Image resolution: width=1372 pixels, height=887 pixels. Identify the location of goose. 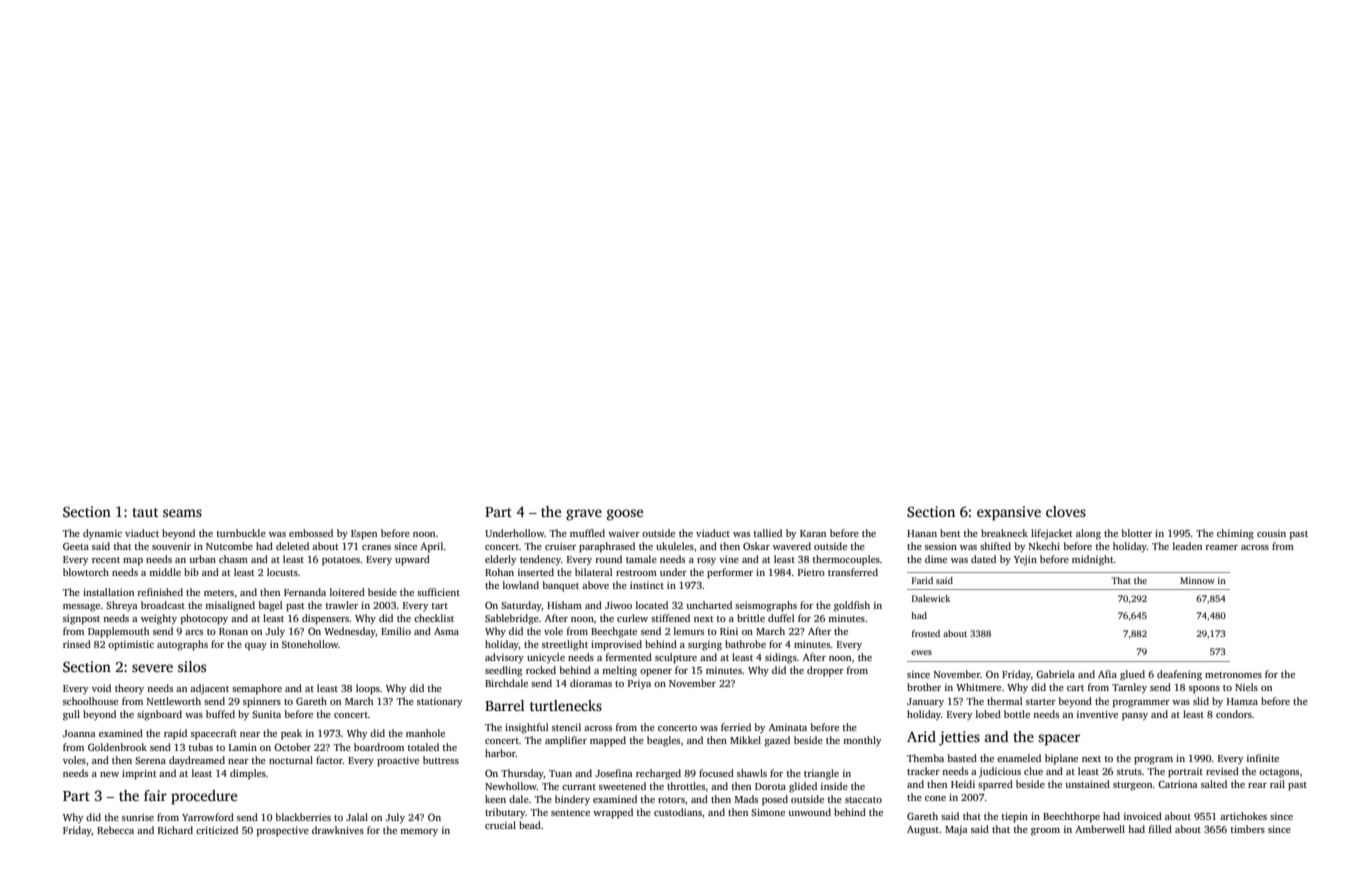
(625, 515).
